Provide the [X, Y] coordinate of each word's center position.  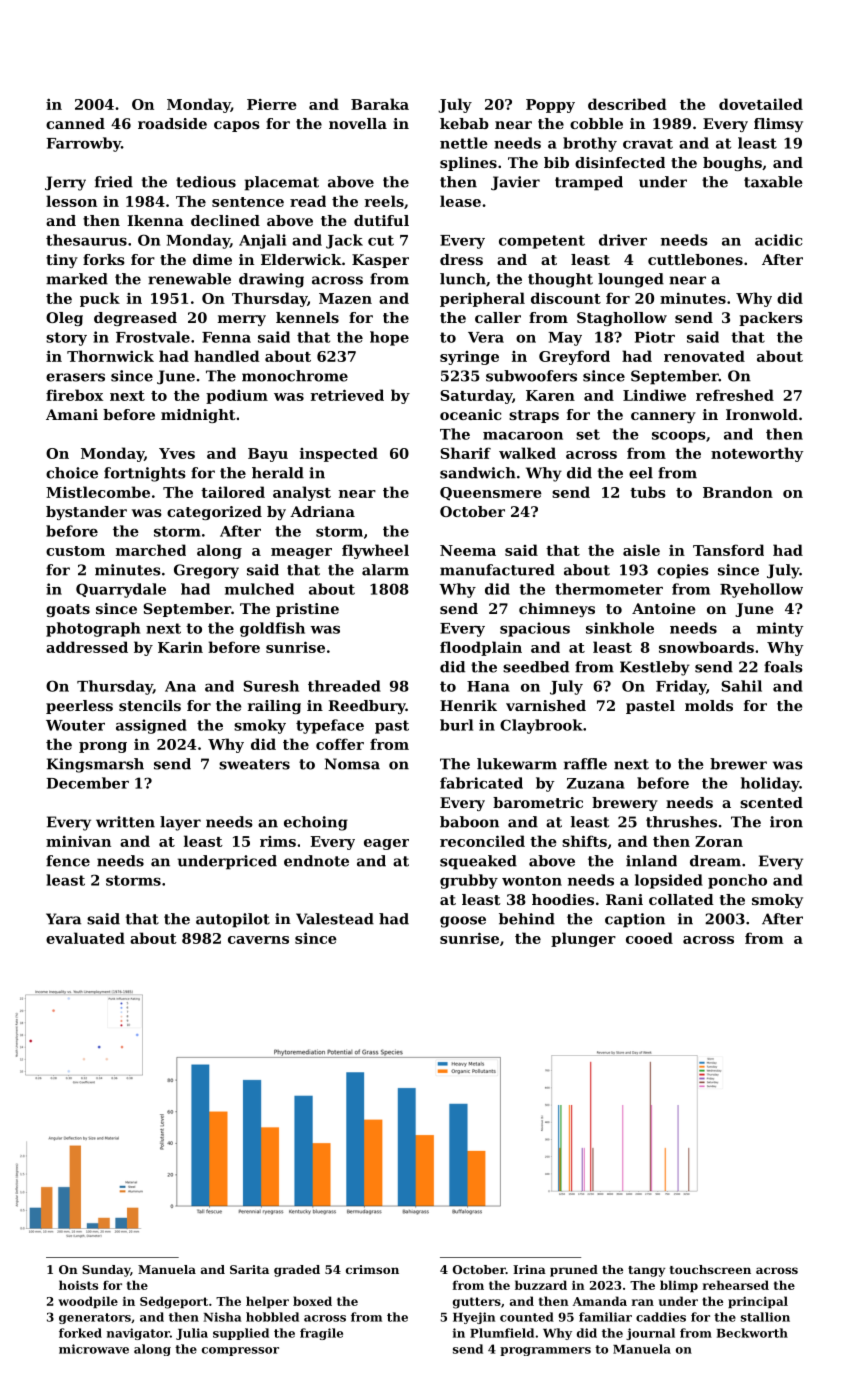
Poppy [550, 106]
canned [75, 123]
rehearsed [736, 1285]
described [627, 104]
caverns [258, 940]
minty [780, 629]
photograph [93, 629]
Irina [529, 1269]
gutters [477, 1303]
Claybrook [541, 726]
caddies [661, 1317]
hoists [78, 1285]
